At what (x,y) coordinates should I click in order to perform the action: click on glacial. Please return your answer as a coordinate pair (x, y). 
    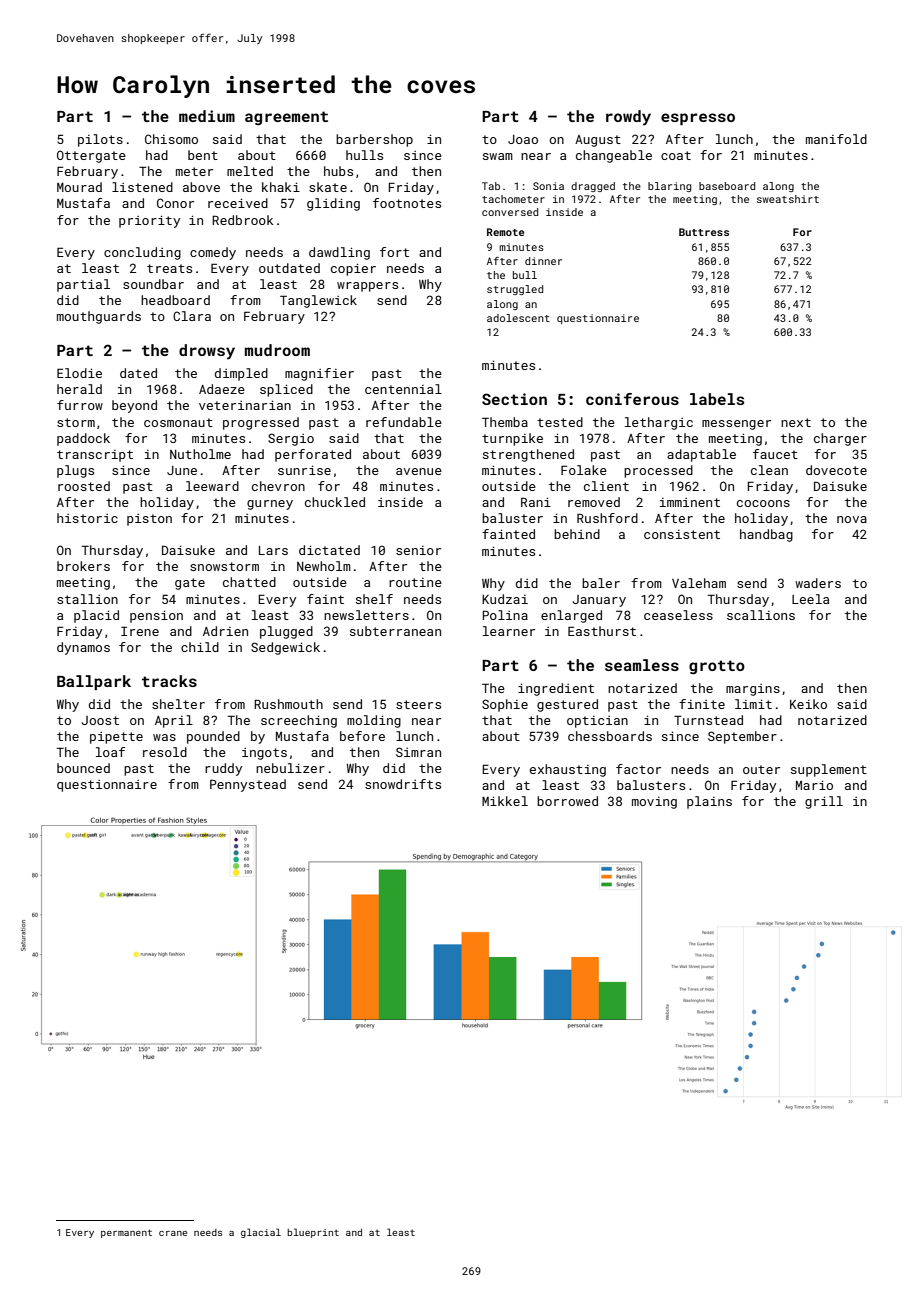
    Looking at the image, I should click on (261, 1233).
